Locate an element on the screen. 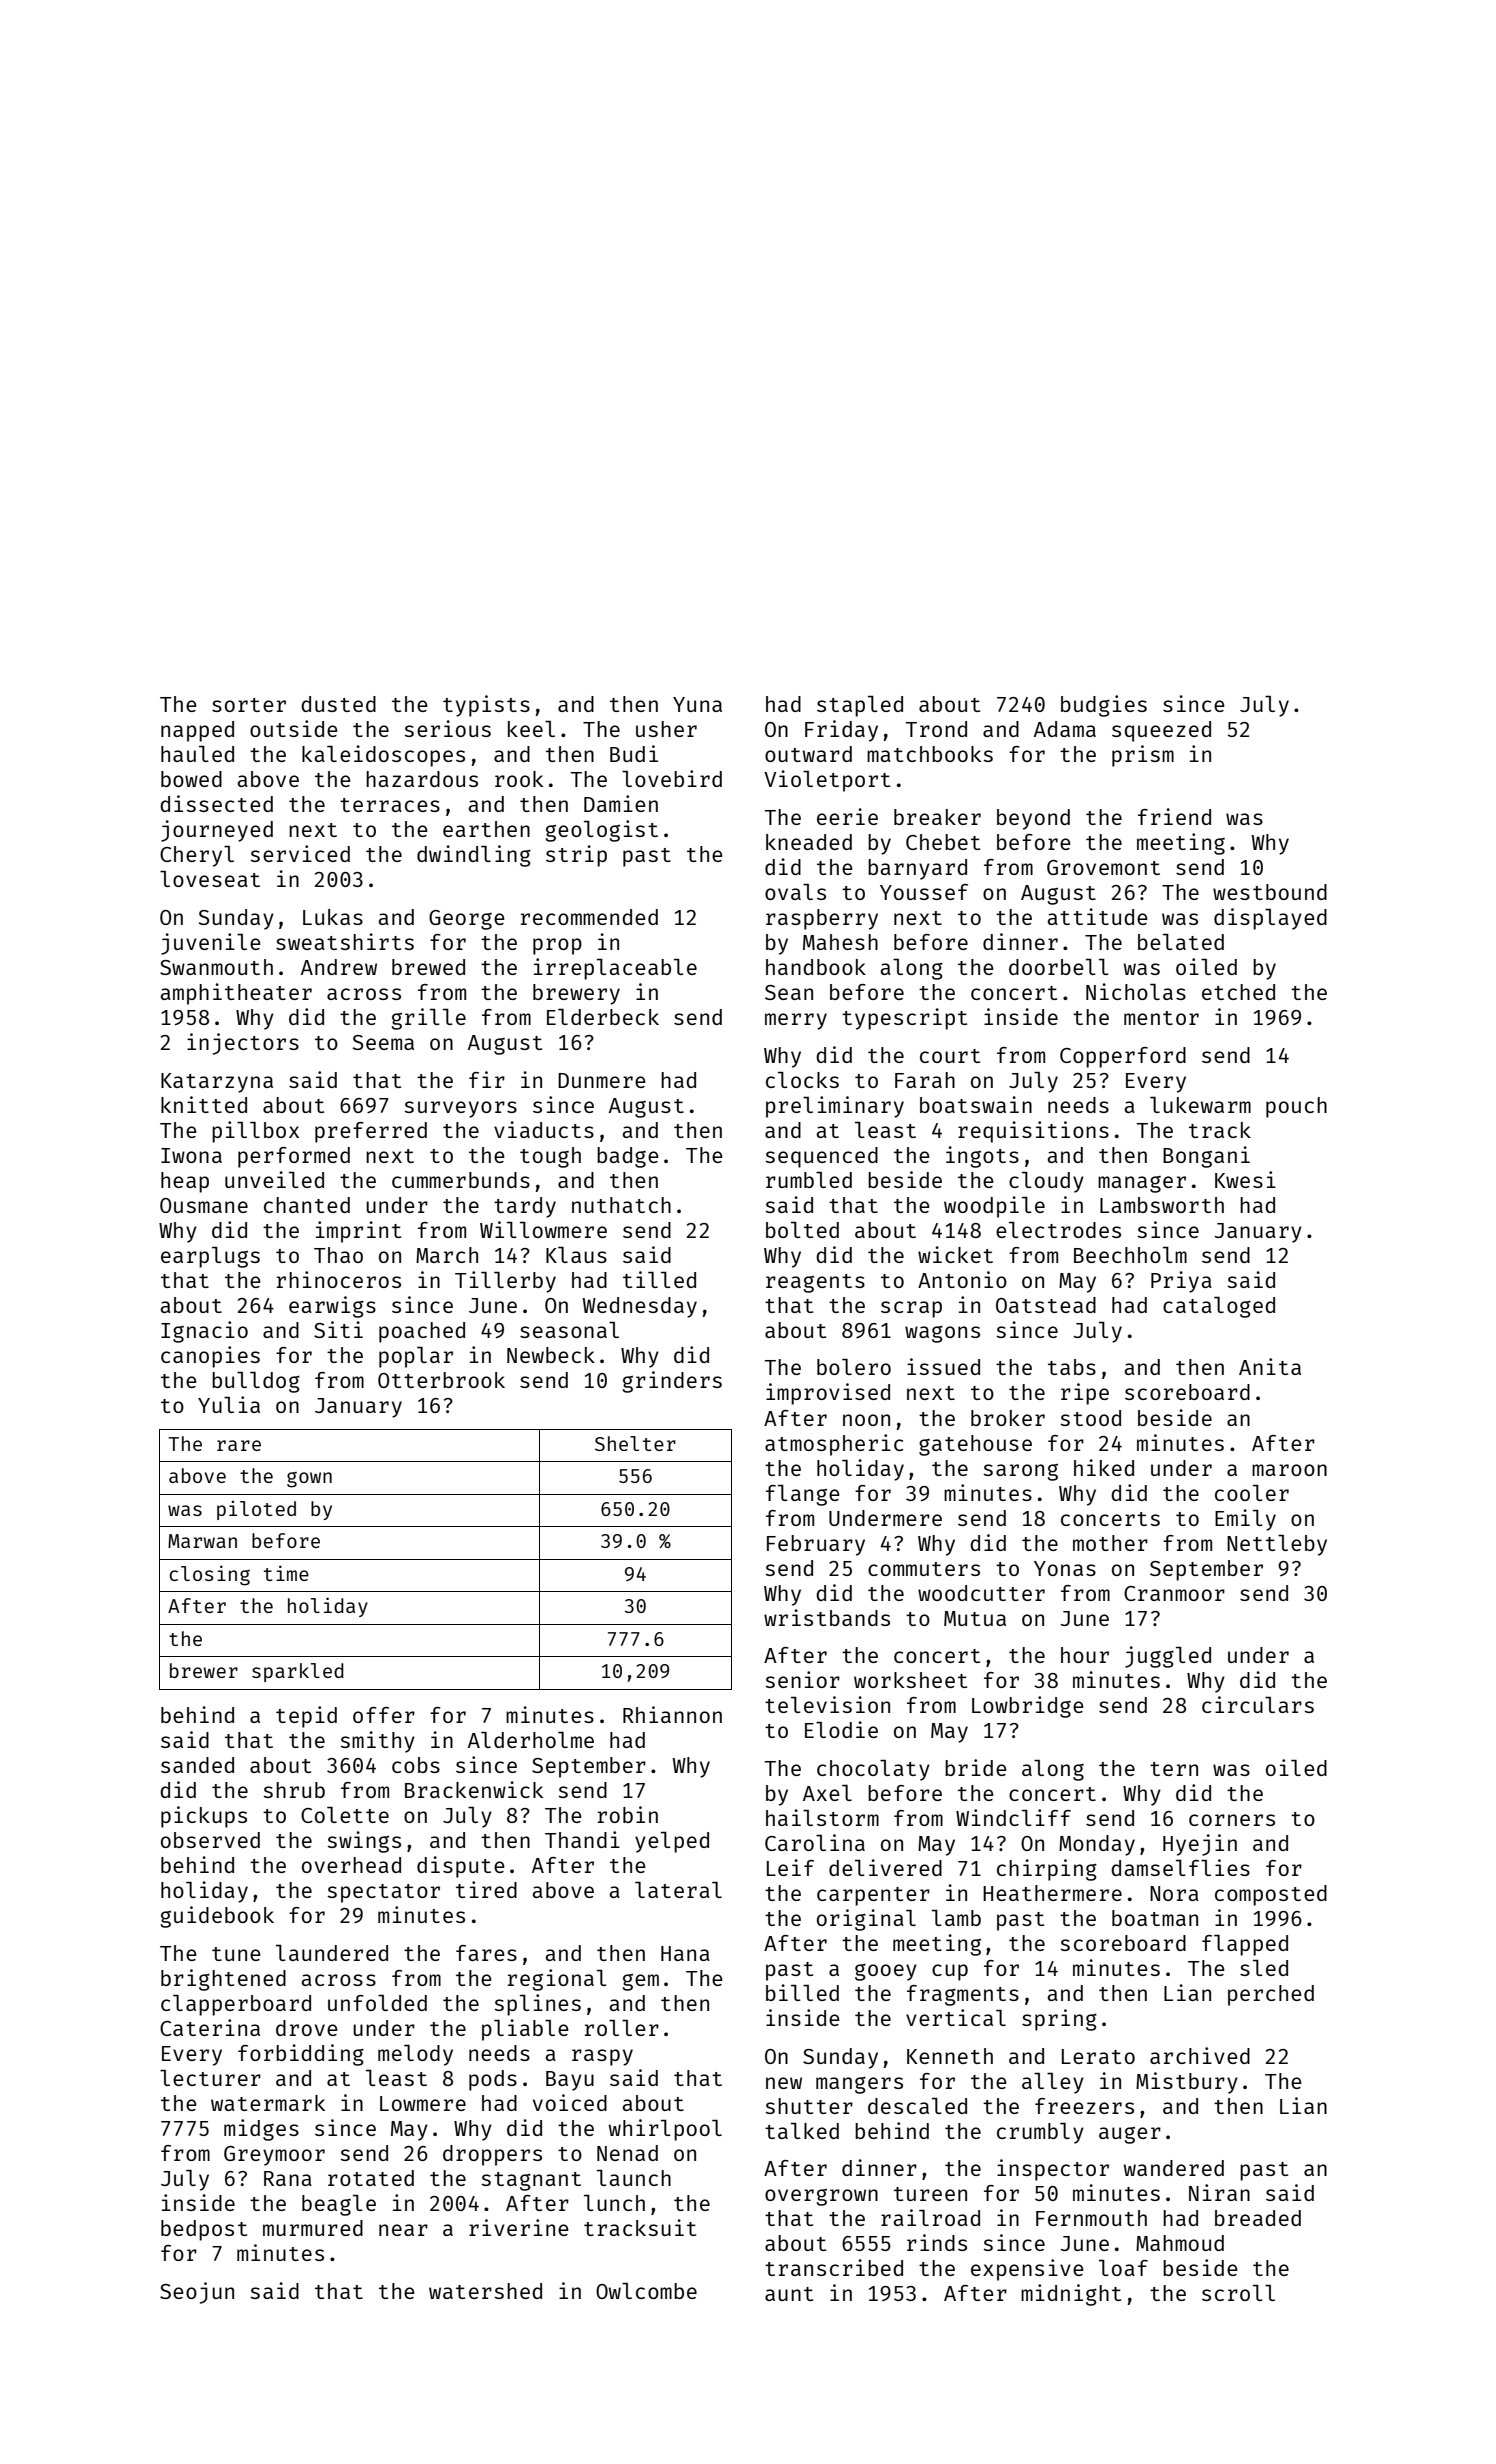  Seojun is located at coordinates (197, 2293).
